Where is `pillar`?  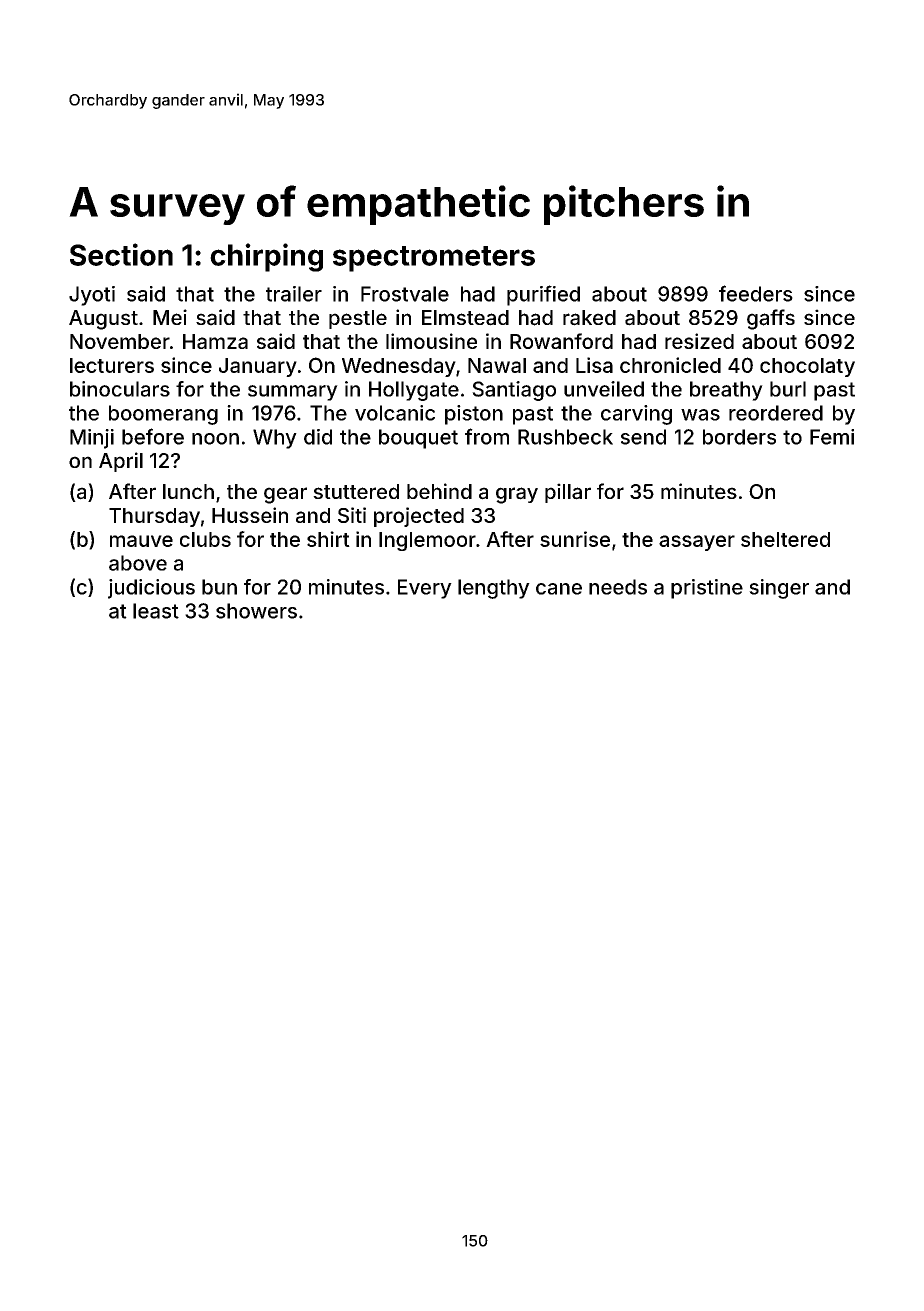
pillar is located at coordinates (568, 493).
